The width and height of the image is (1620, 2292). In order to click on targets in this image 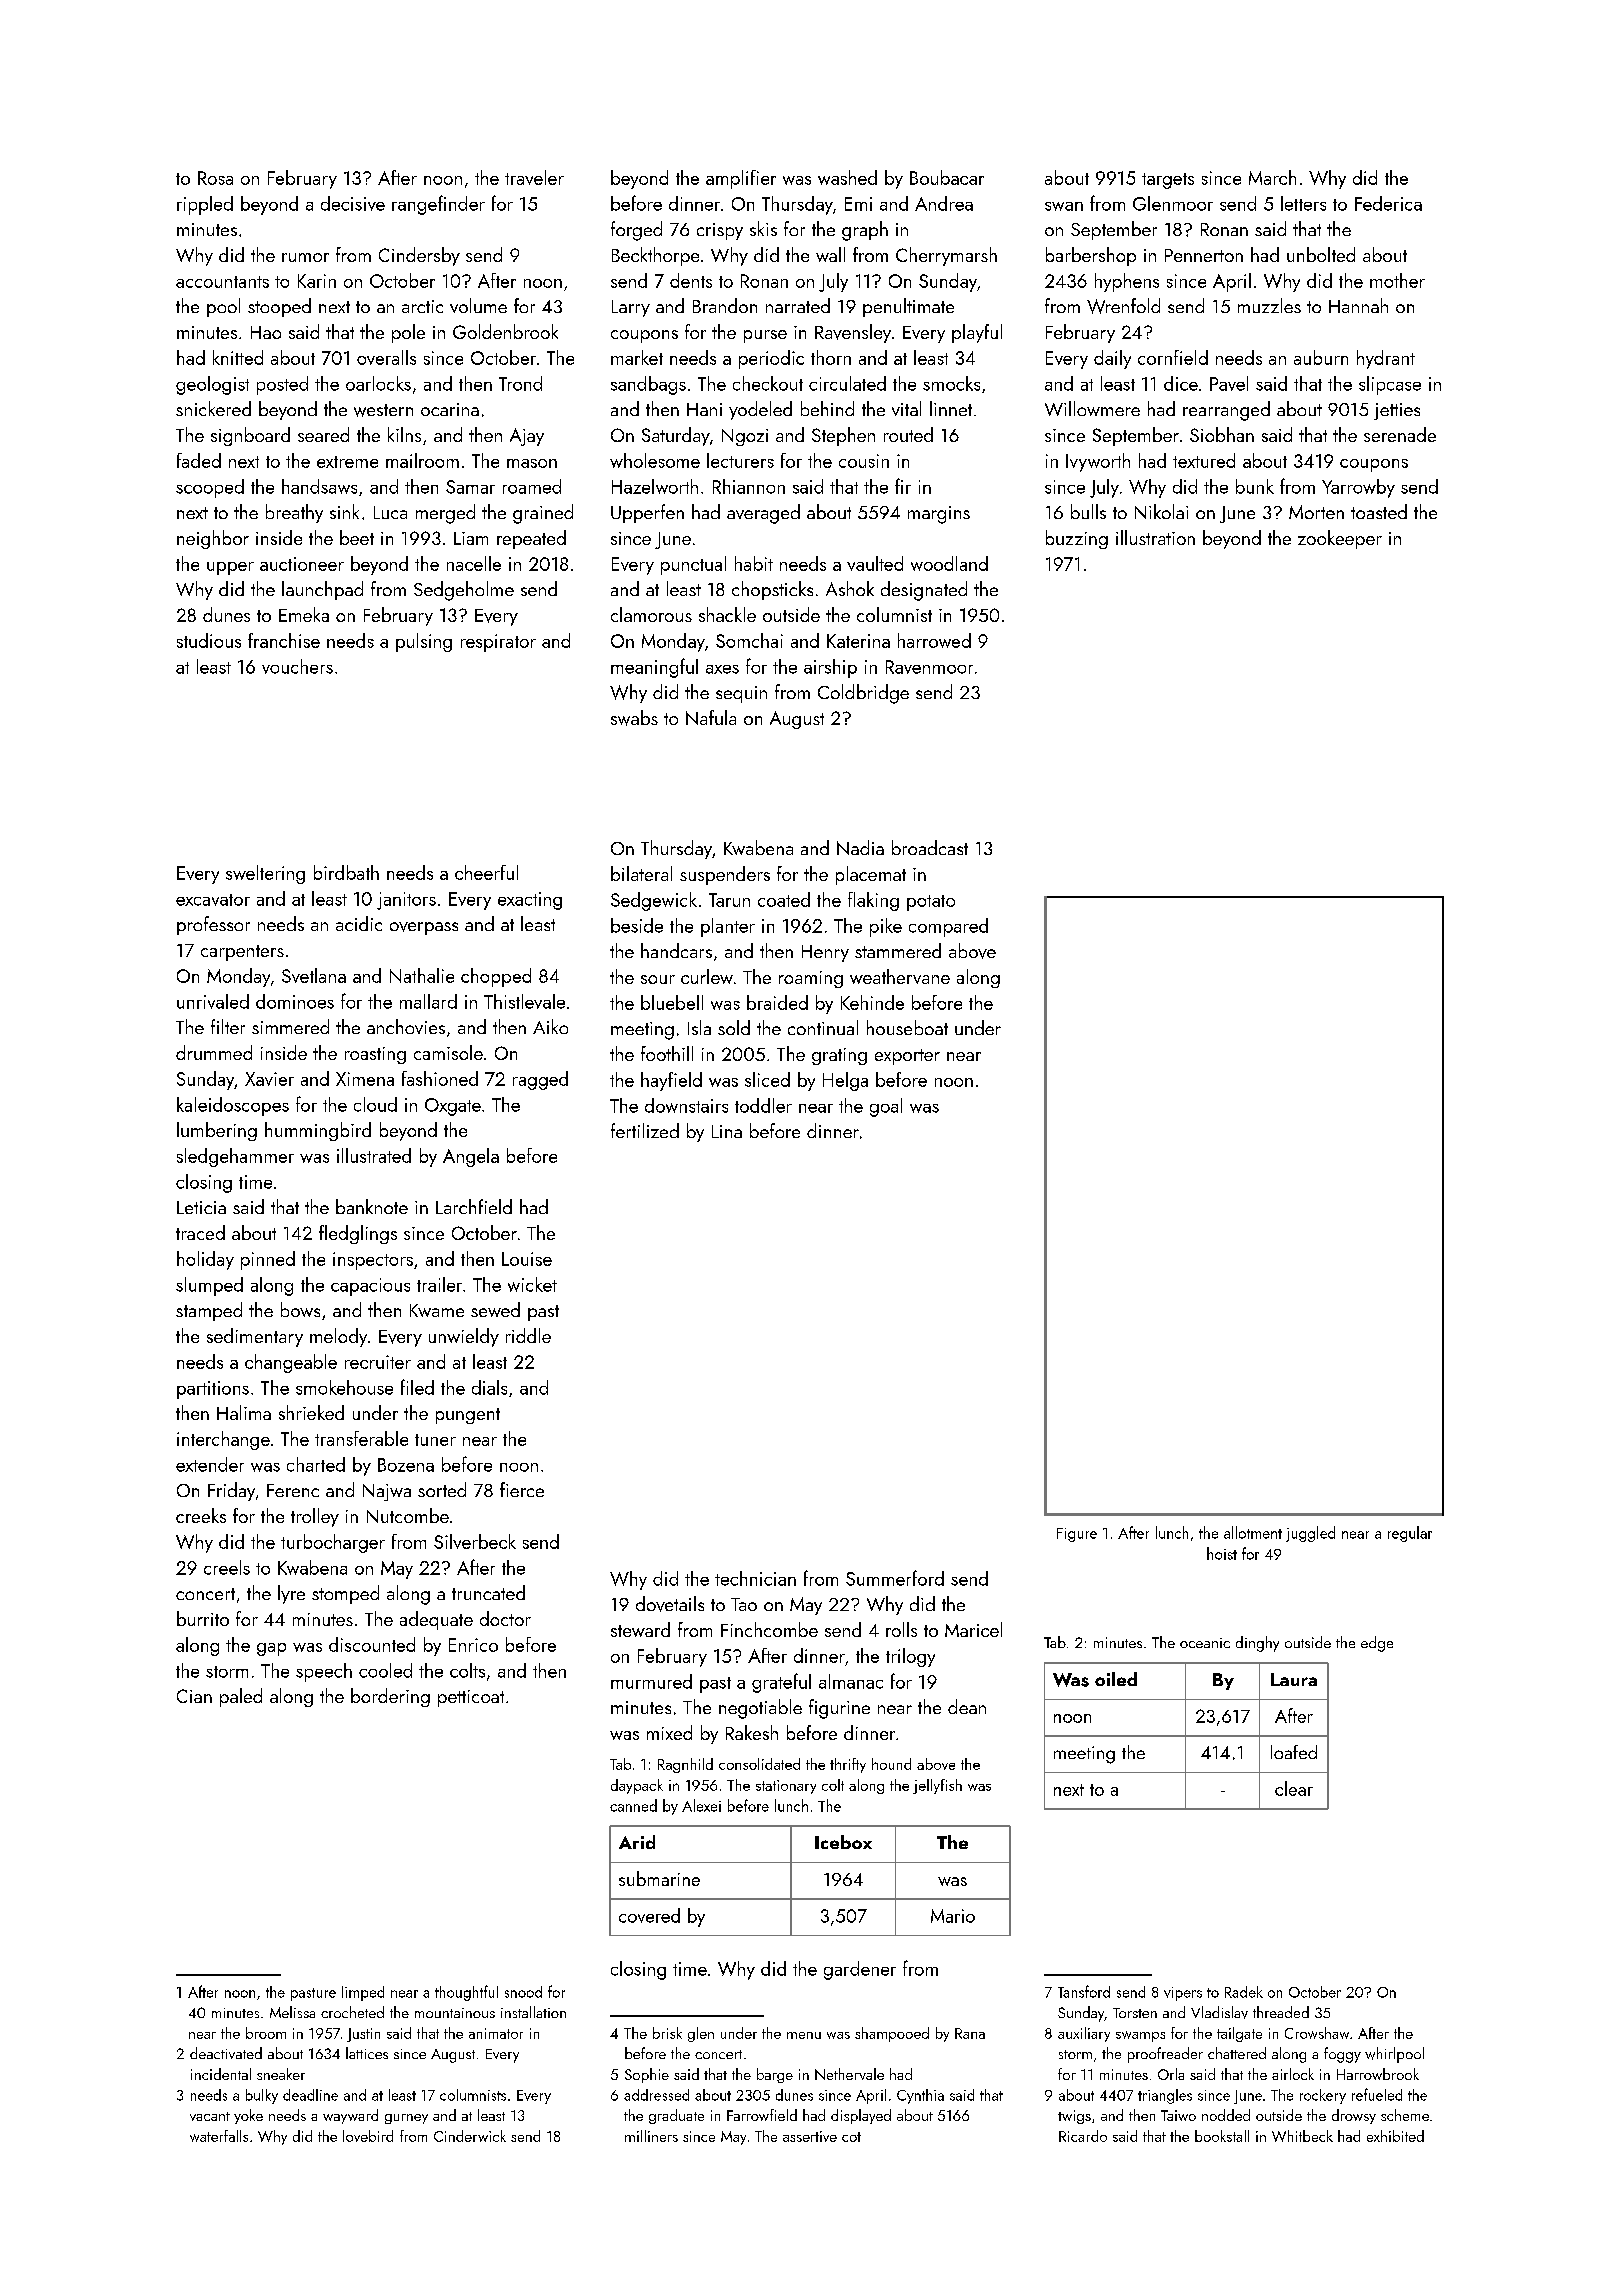, I will do `click(1168, 181)`.
